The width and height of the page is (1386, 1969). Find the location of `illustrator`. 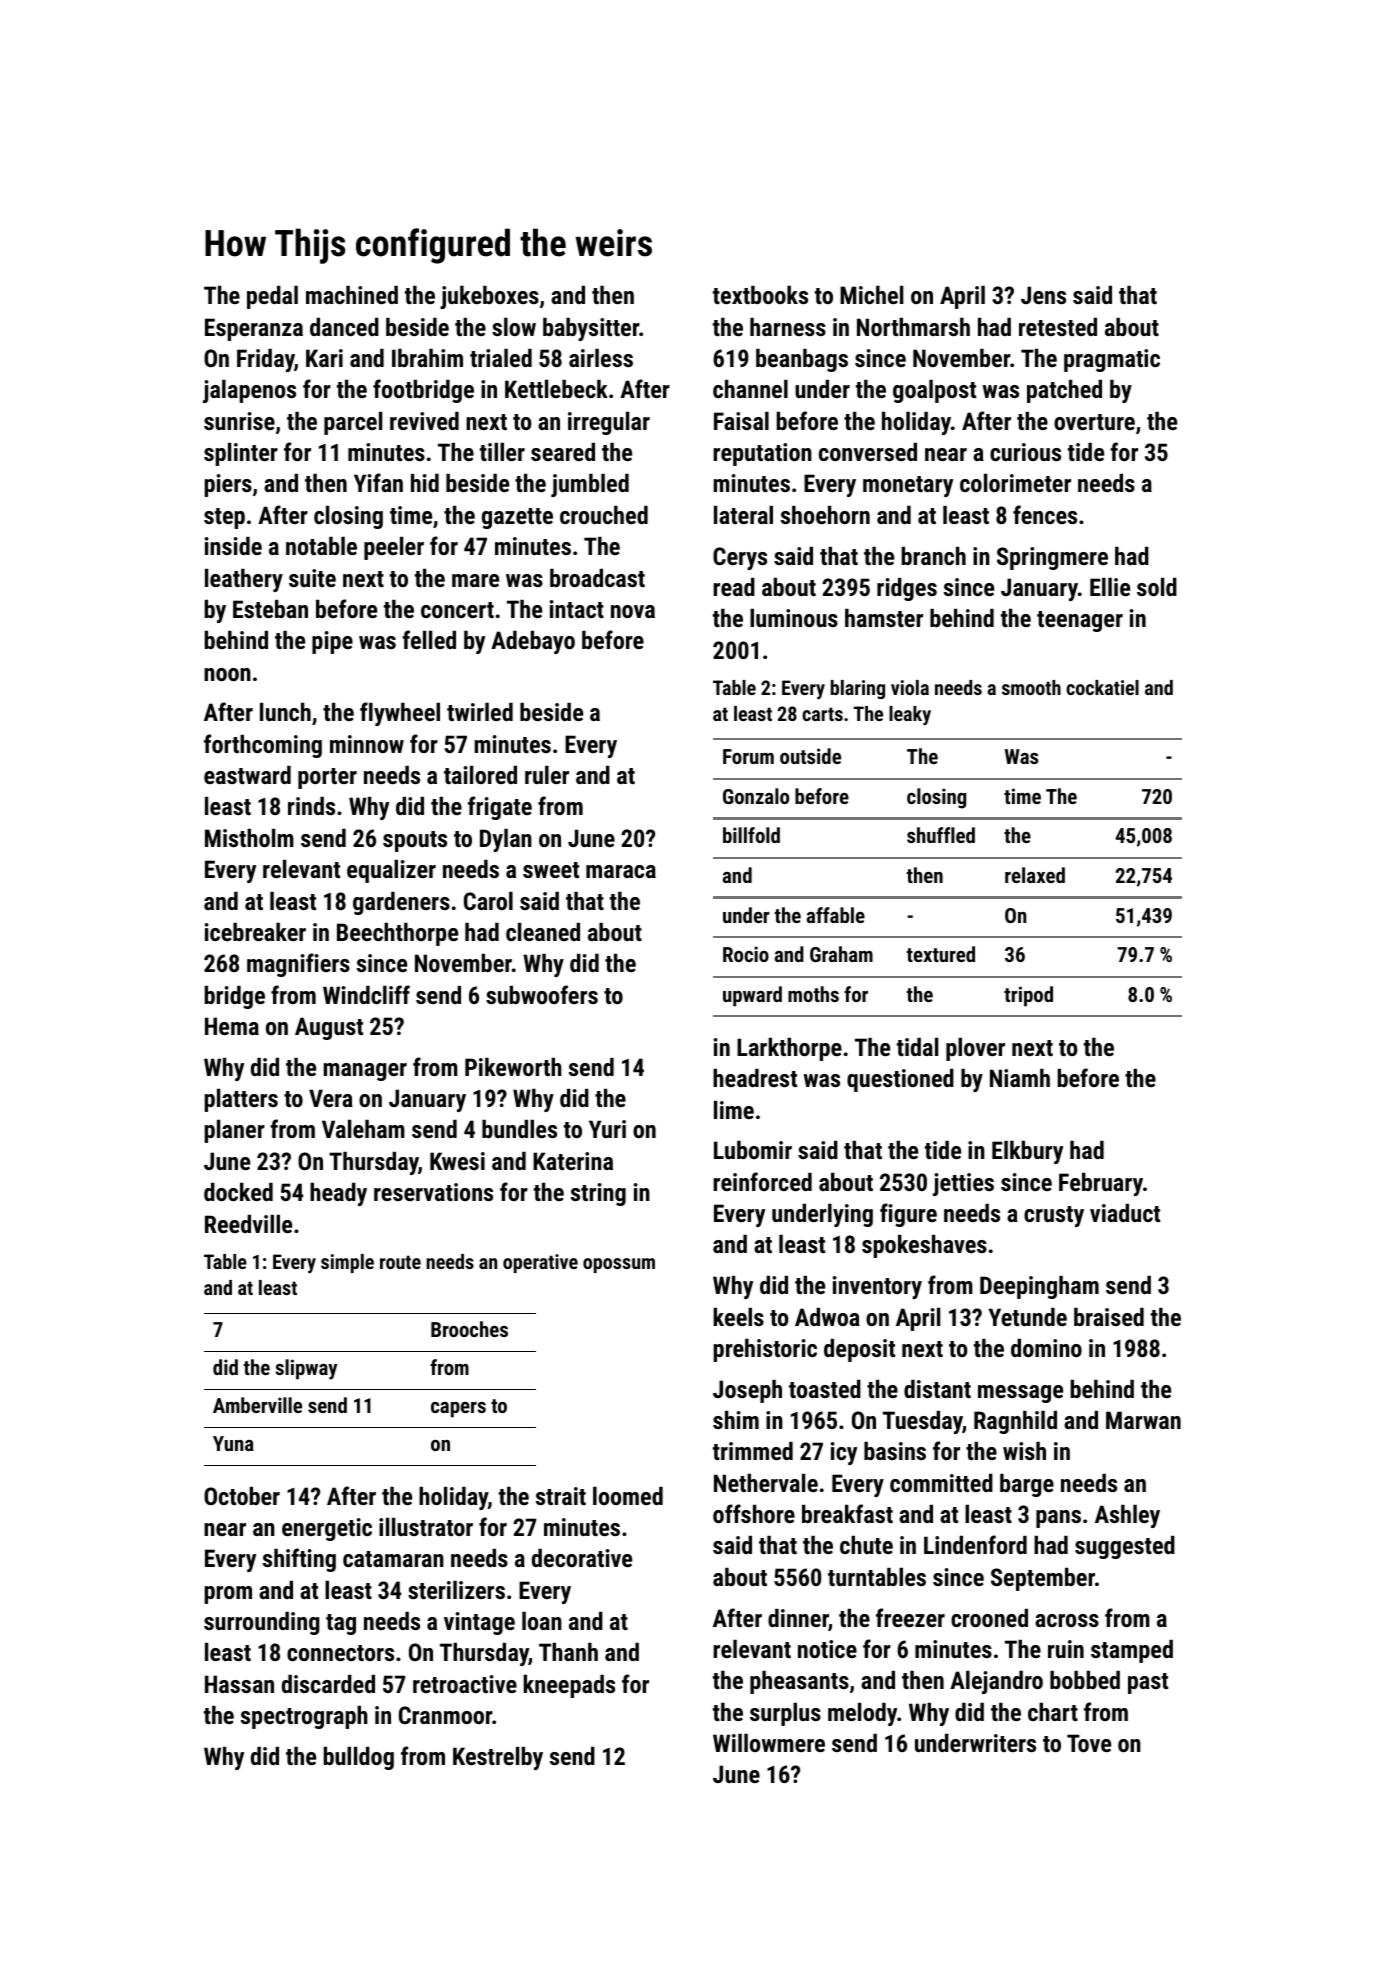

illustrator is located at coordinates (426, 1527).
